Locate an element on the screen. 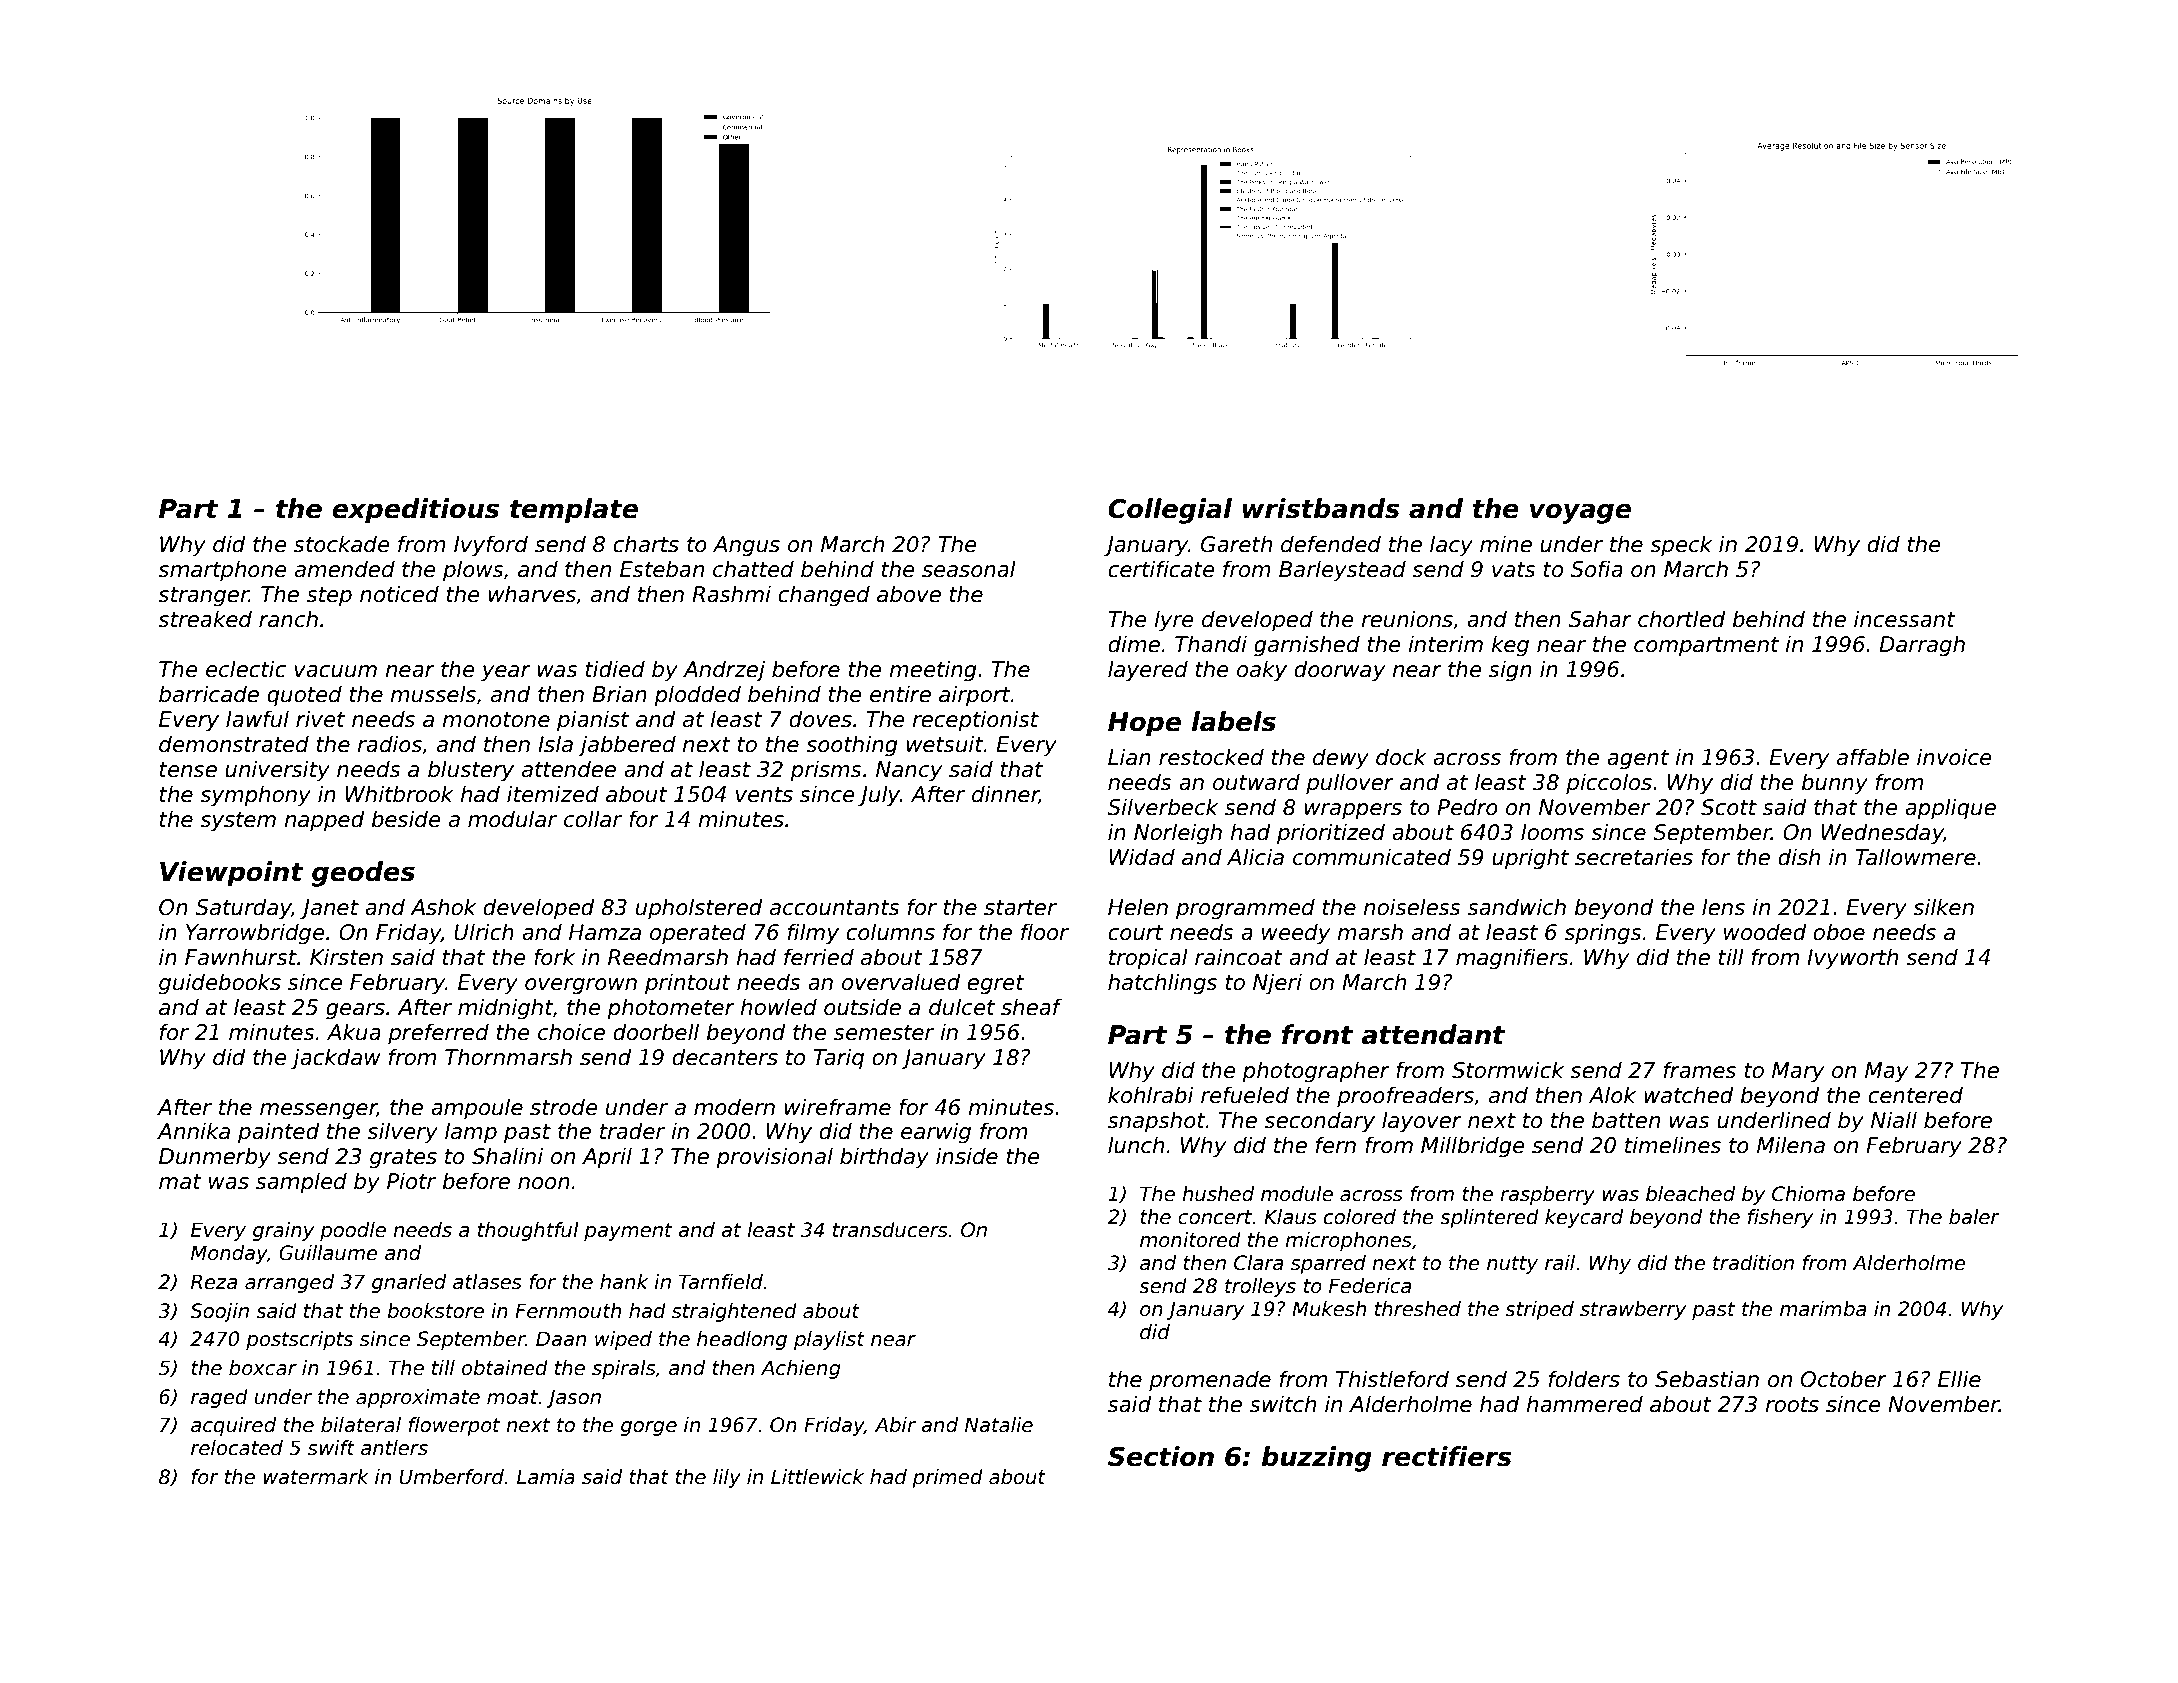 The height and width of the screenshot is (1683, 2178). oaky is located at coordinates (1262, 671).
